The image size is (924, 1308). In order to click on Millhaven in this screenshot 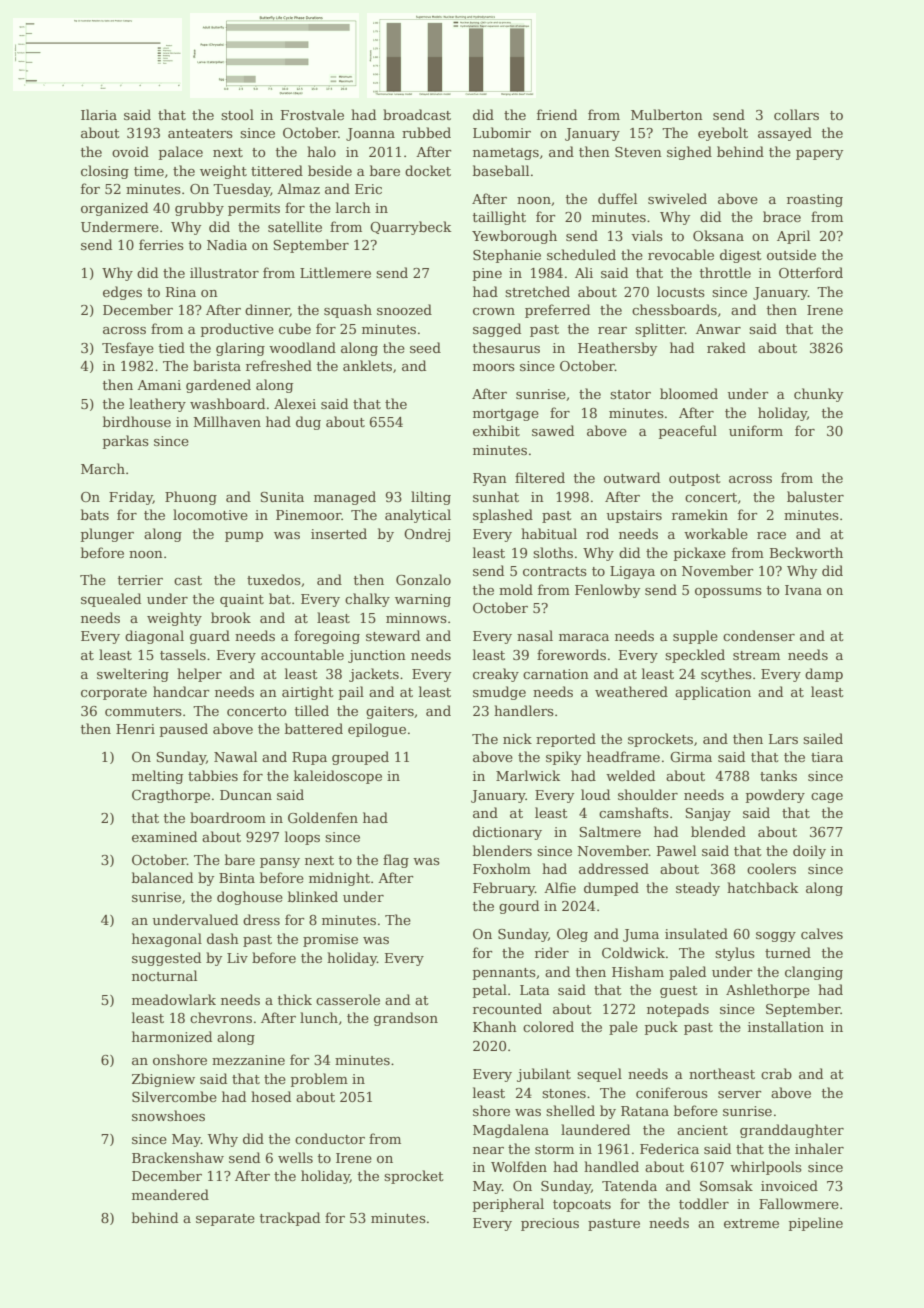, I will do `click(227, 421)`.
